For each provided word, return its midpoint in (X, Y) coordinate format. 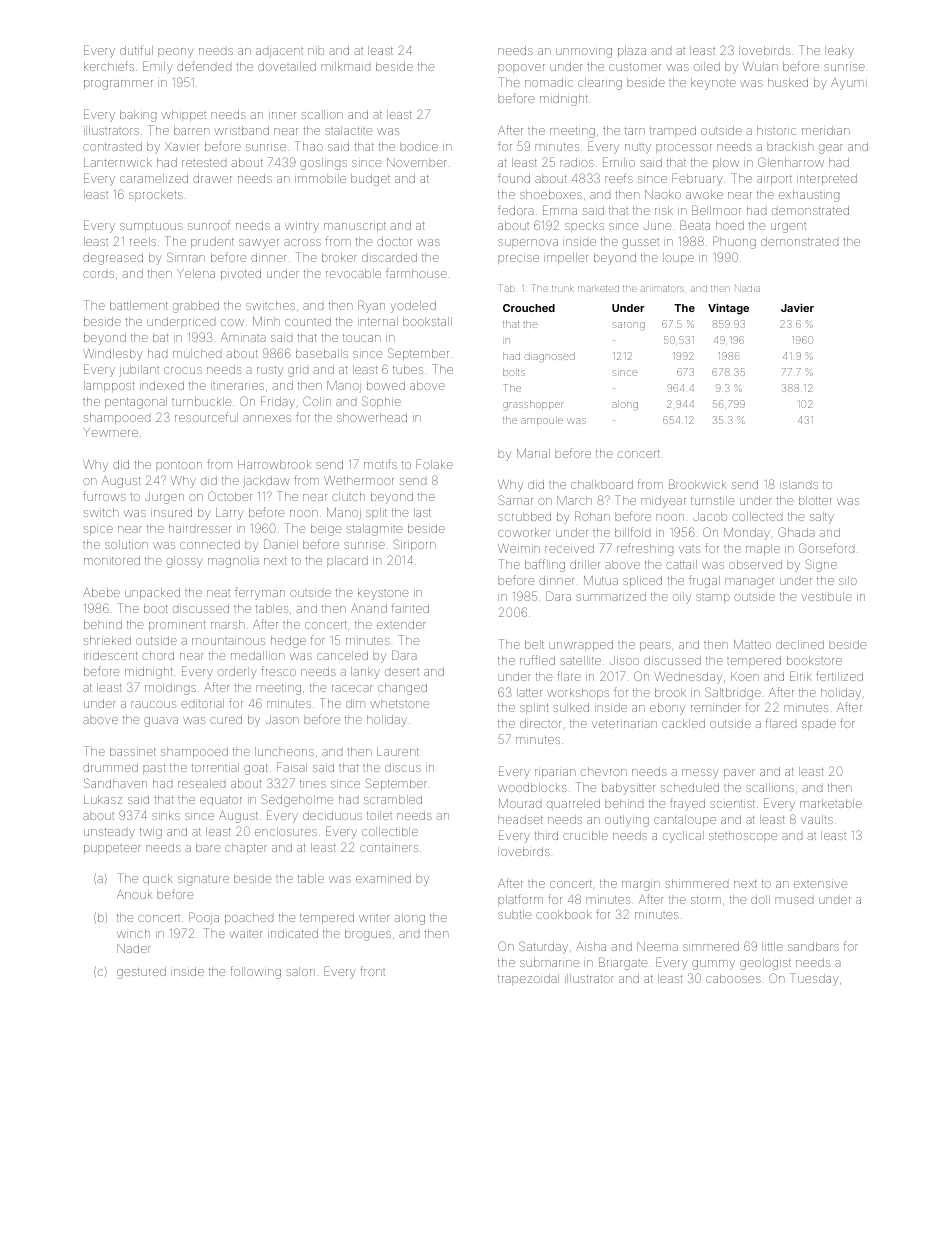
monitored (112, 560)
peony (176, 53)
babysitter (628, 789)
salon (300, 971)
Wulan (760, 66)
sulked (571, 707)
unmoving (584, 53)
